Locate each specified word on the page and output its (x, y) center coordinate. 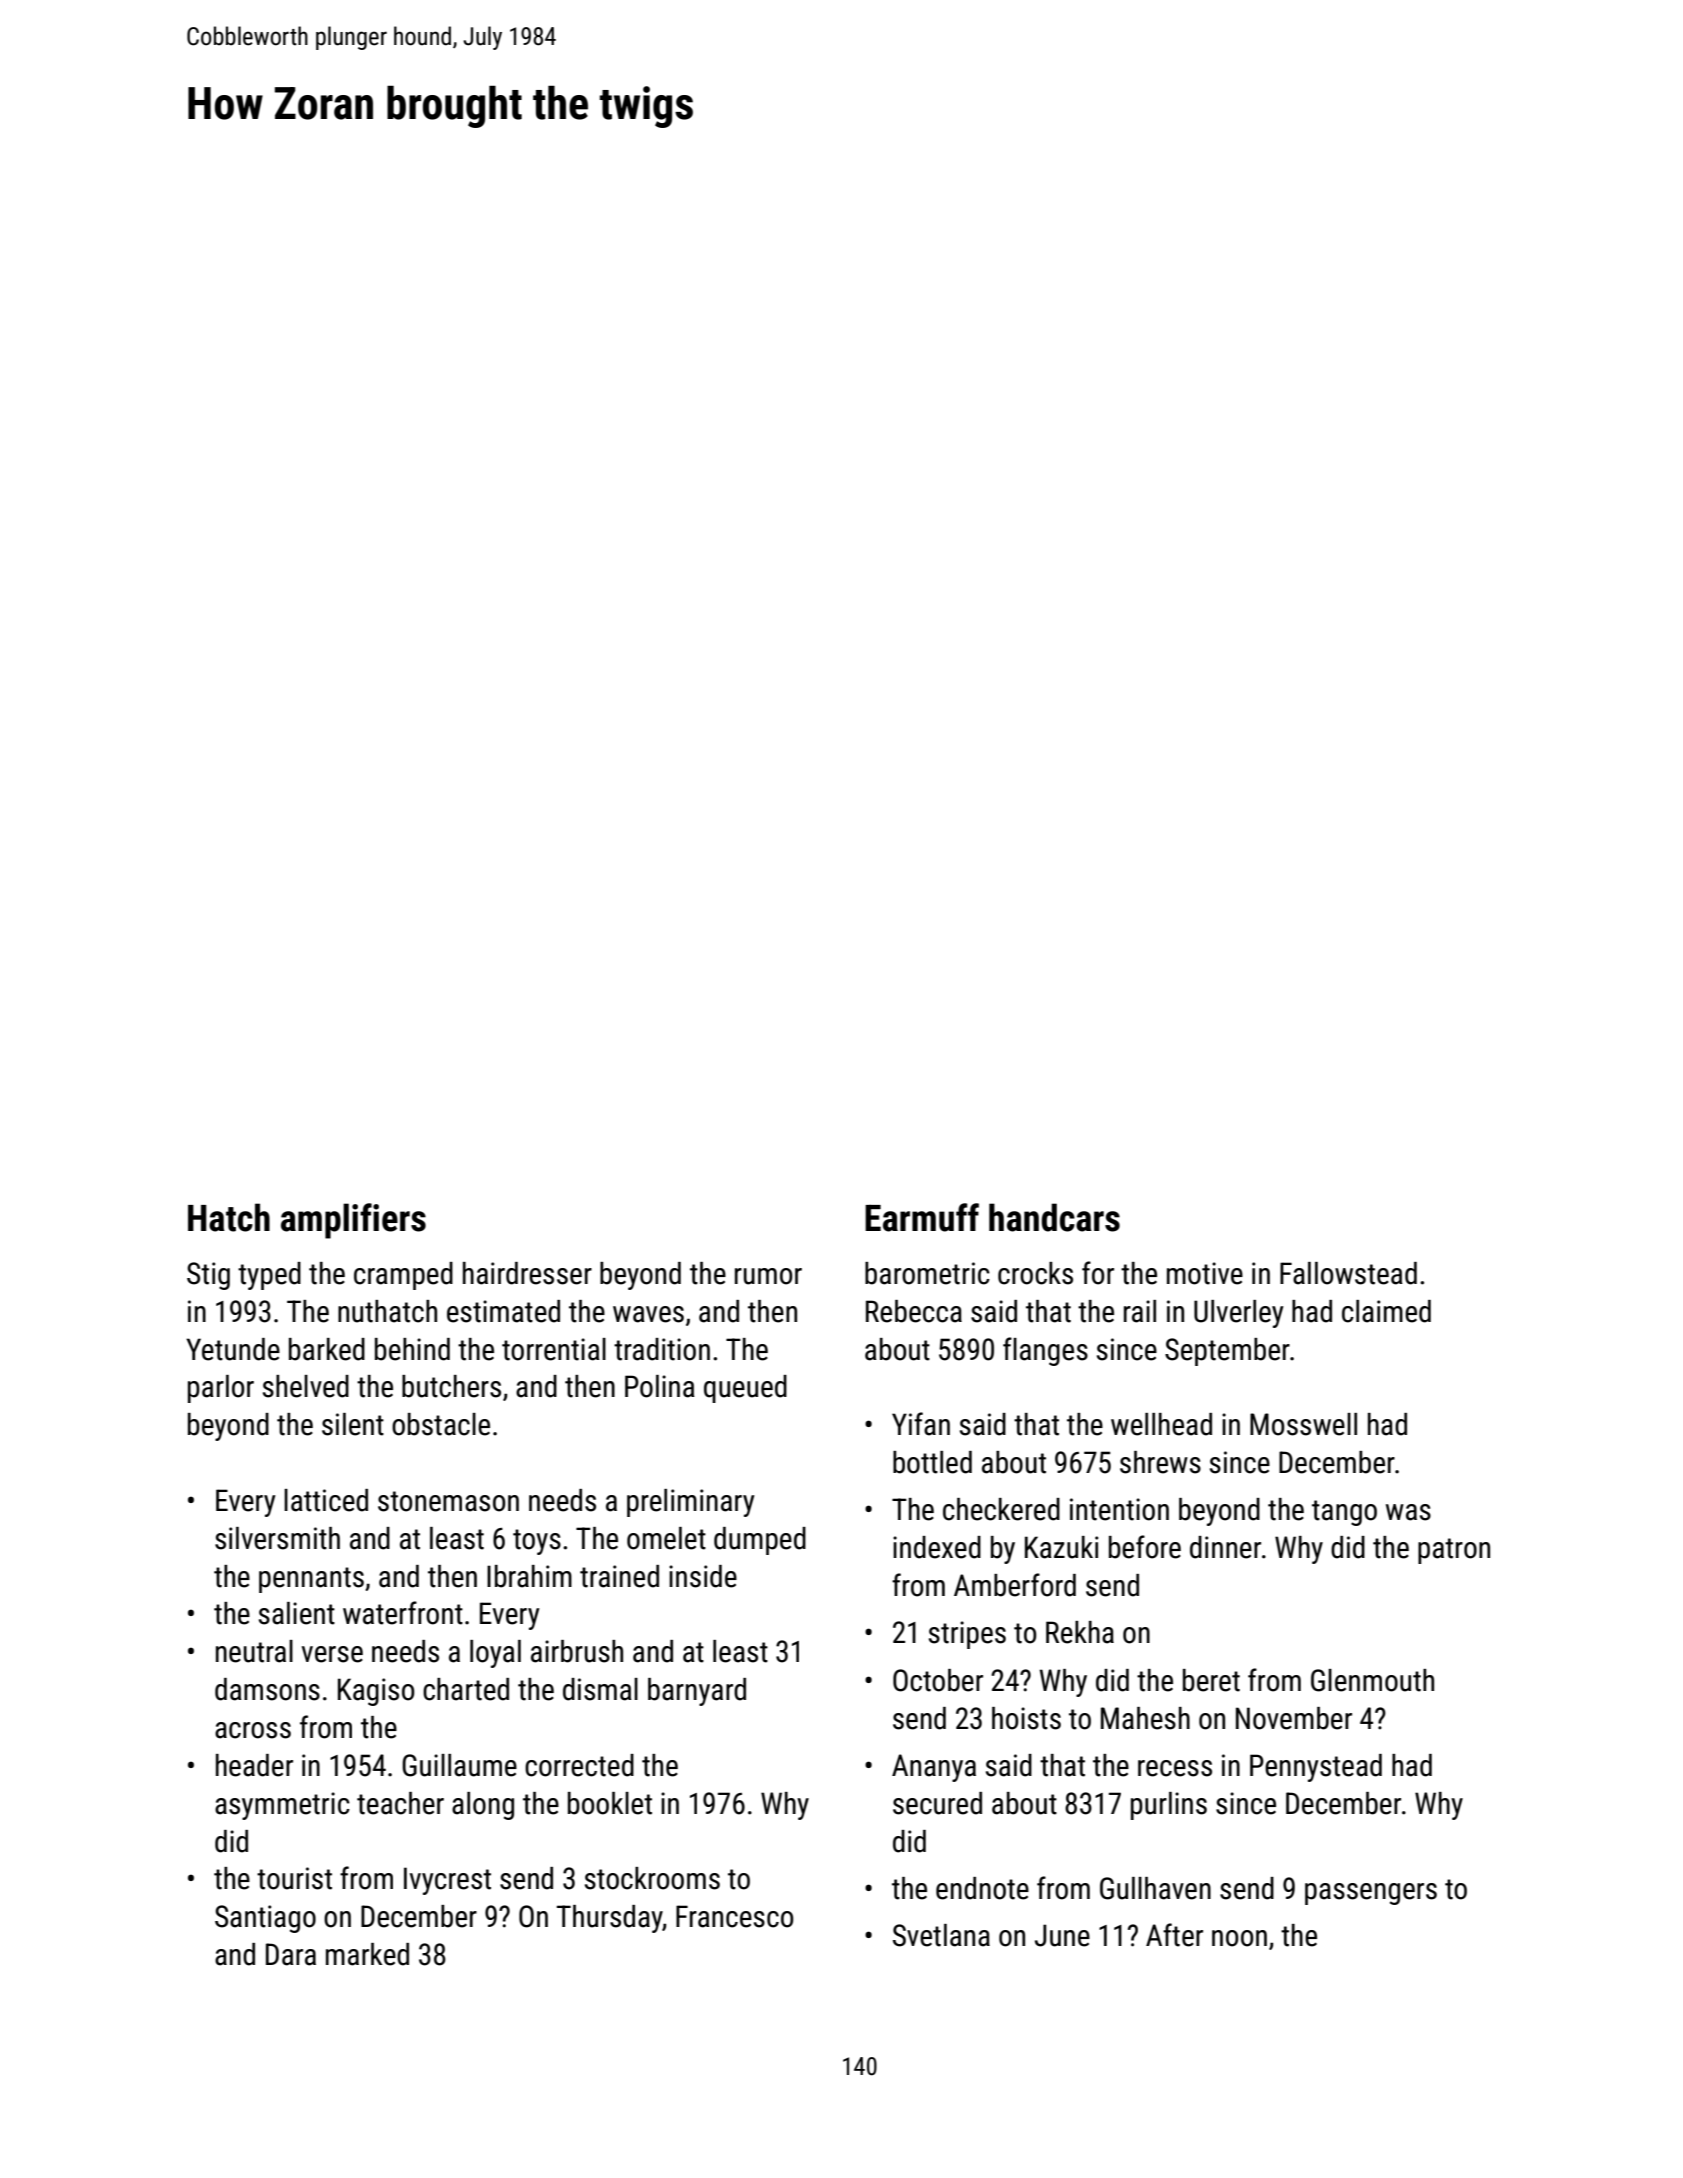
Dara (291, 1954)
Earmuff (922, 1217)
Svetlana (941, 1935)
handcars (1054, 1217)
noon (1239, 1938)
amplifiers (353, 1221)
